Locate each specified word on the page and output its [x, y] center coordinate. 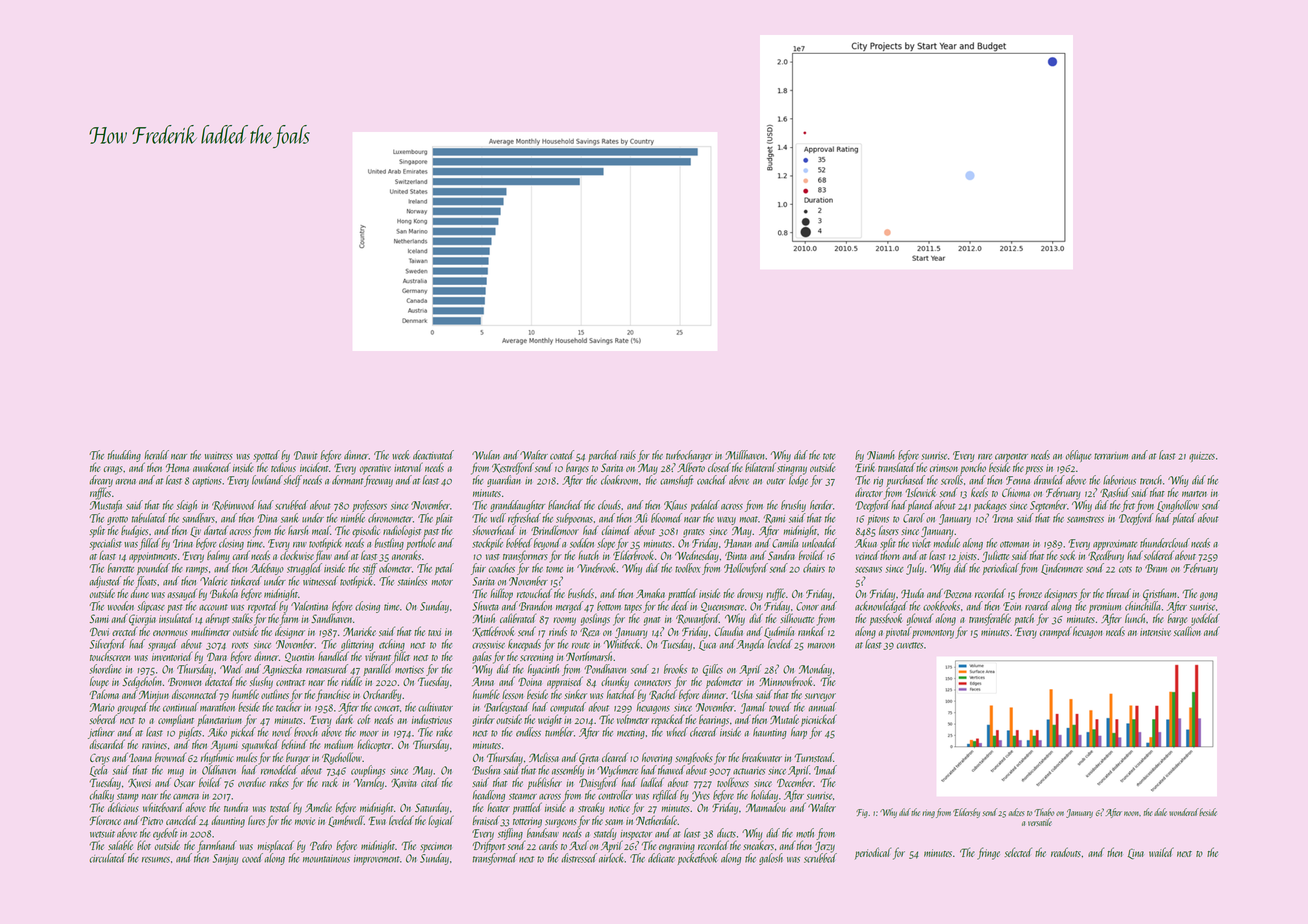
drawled [1049, 480]
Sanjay [225, 859]
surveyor [820, 697]
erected [124, 631]
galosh [771, 859]
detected [219, 681]
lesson [512, 694]
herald [156, 455]
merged [569, 607]
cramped [1056, 633]
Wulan [486, 455]
